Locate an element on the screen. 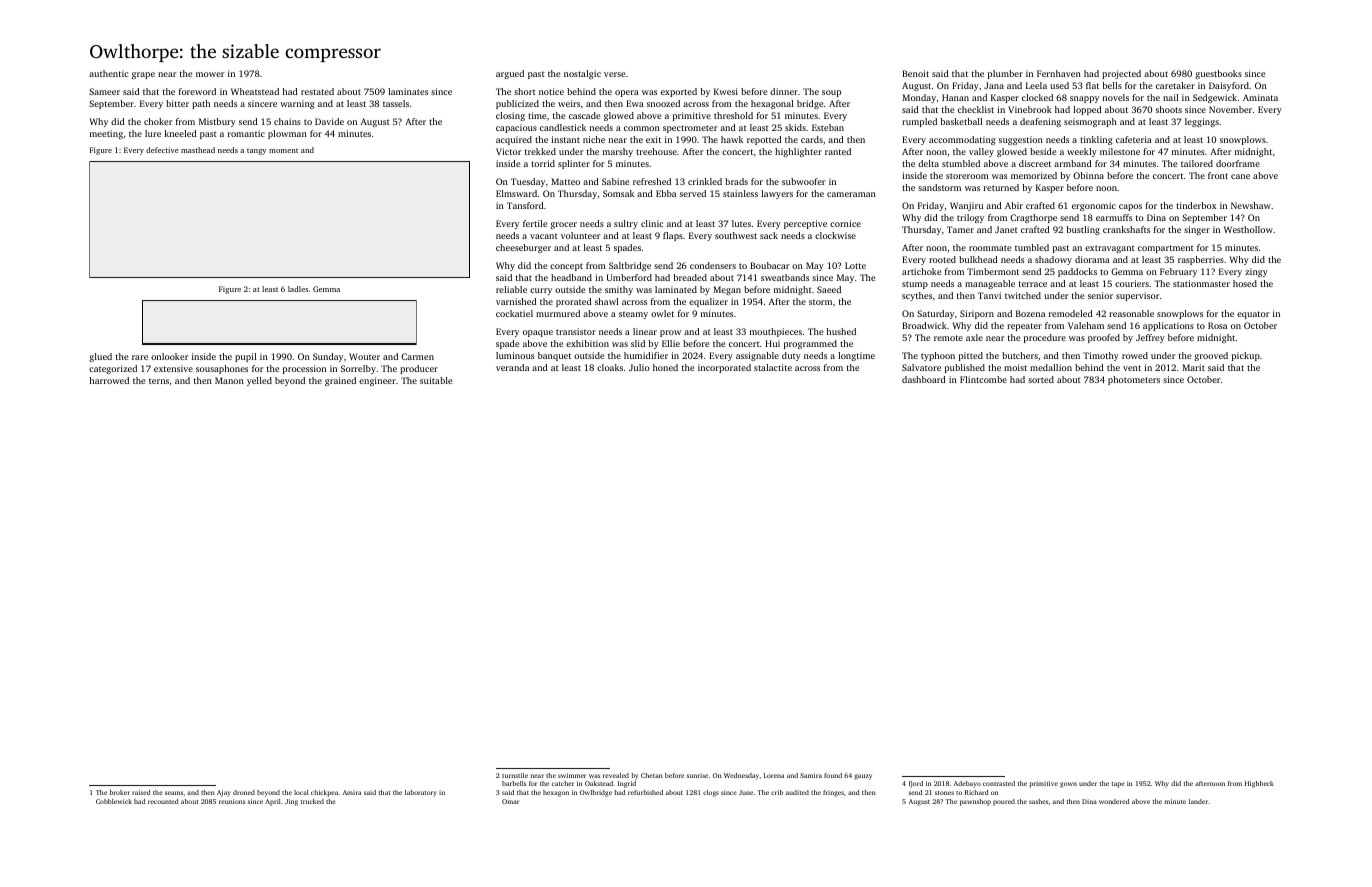 This screenshot has width=1372, height=887. defective is located at coordinates (162, 150).
